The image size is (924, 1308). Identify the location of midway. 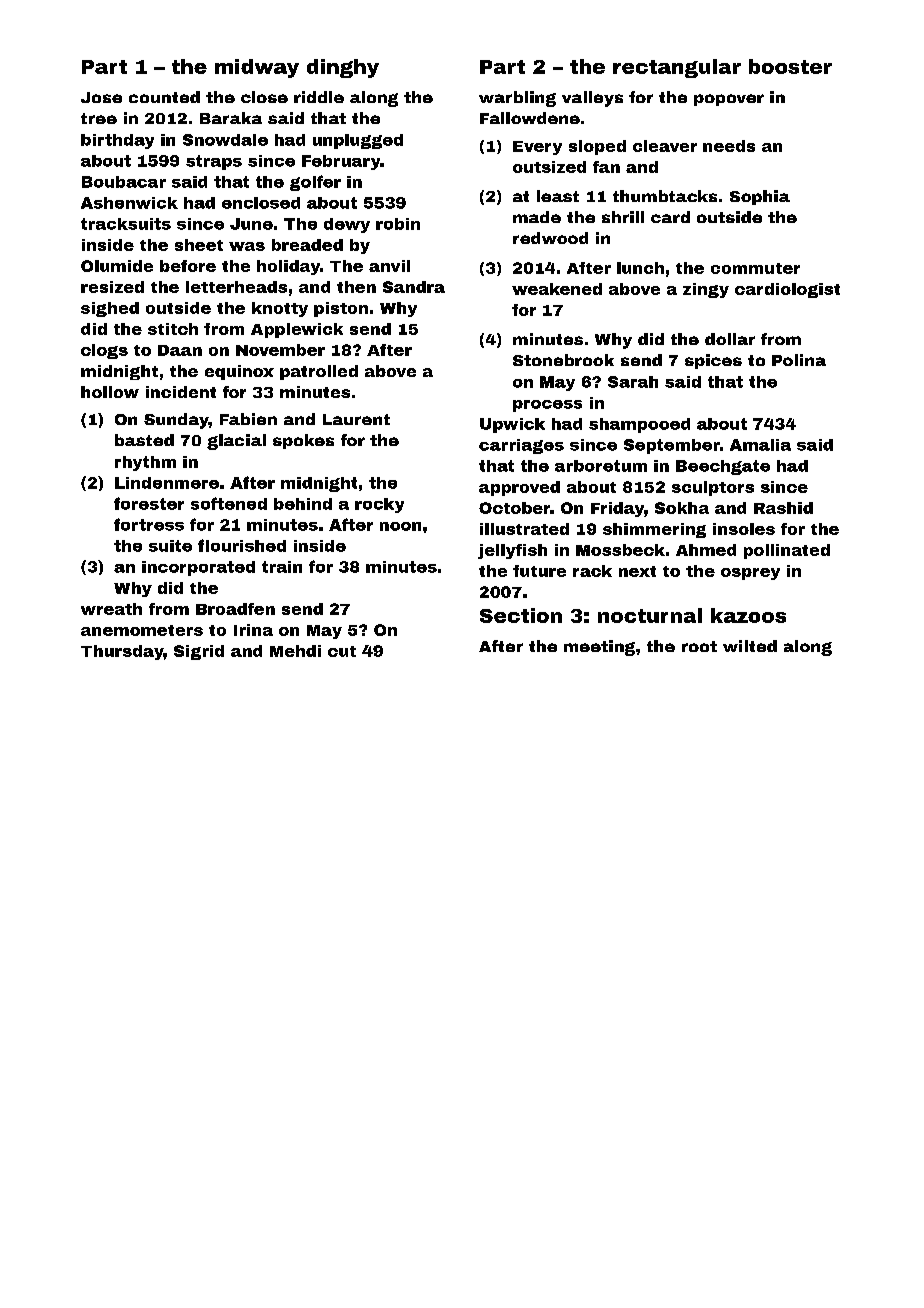
(257, 68).
